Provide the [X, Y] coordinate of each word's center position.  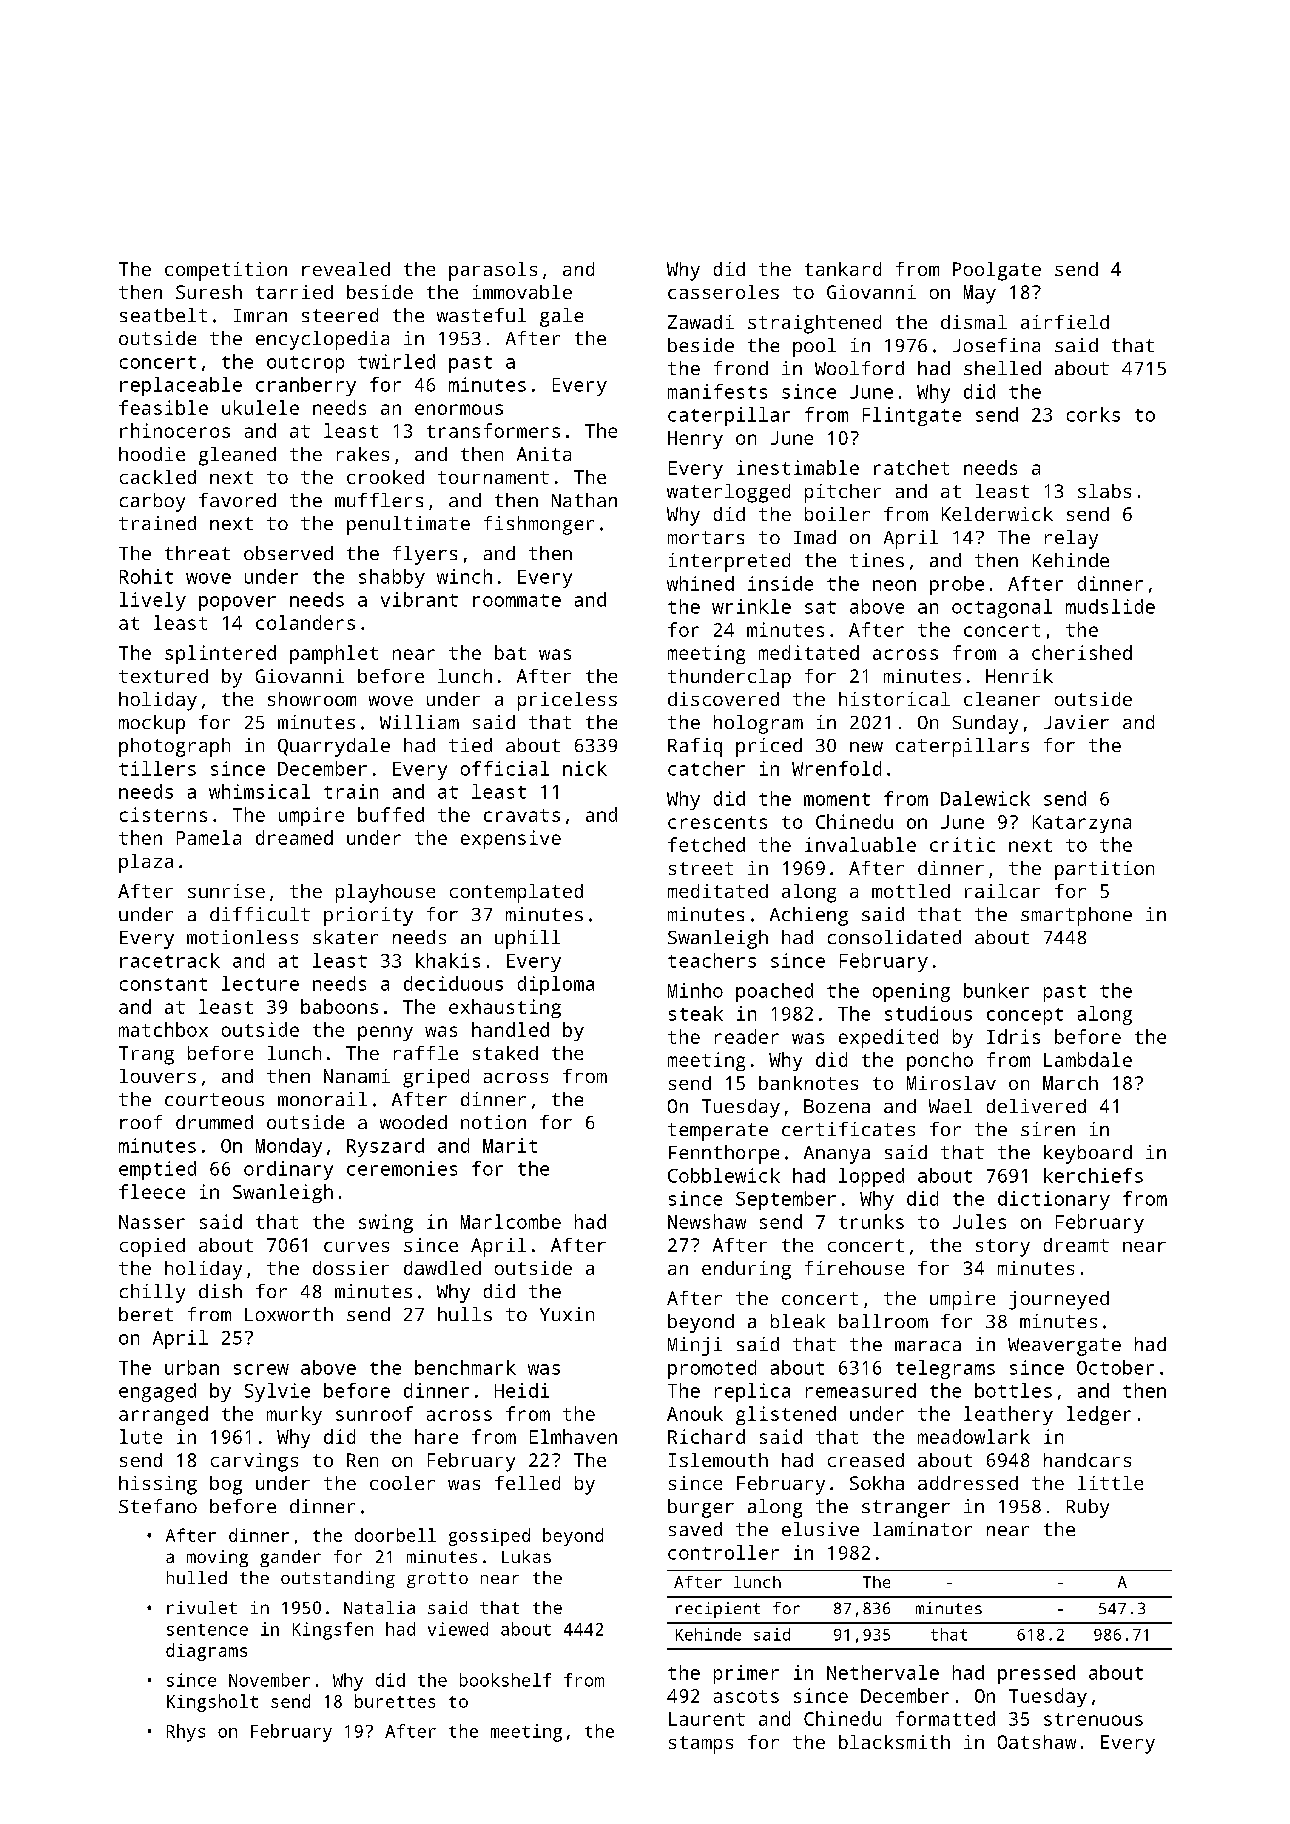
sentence [207, 1630]
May [980, 294]
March [1070, 1083]
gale [561, 317]
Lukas [526, 1556]
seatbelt [163, 315]
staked [505, 1053]
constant [163, 984]
